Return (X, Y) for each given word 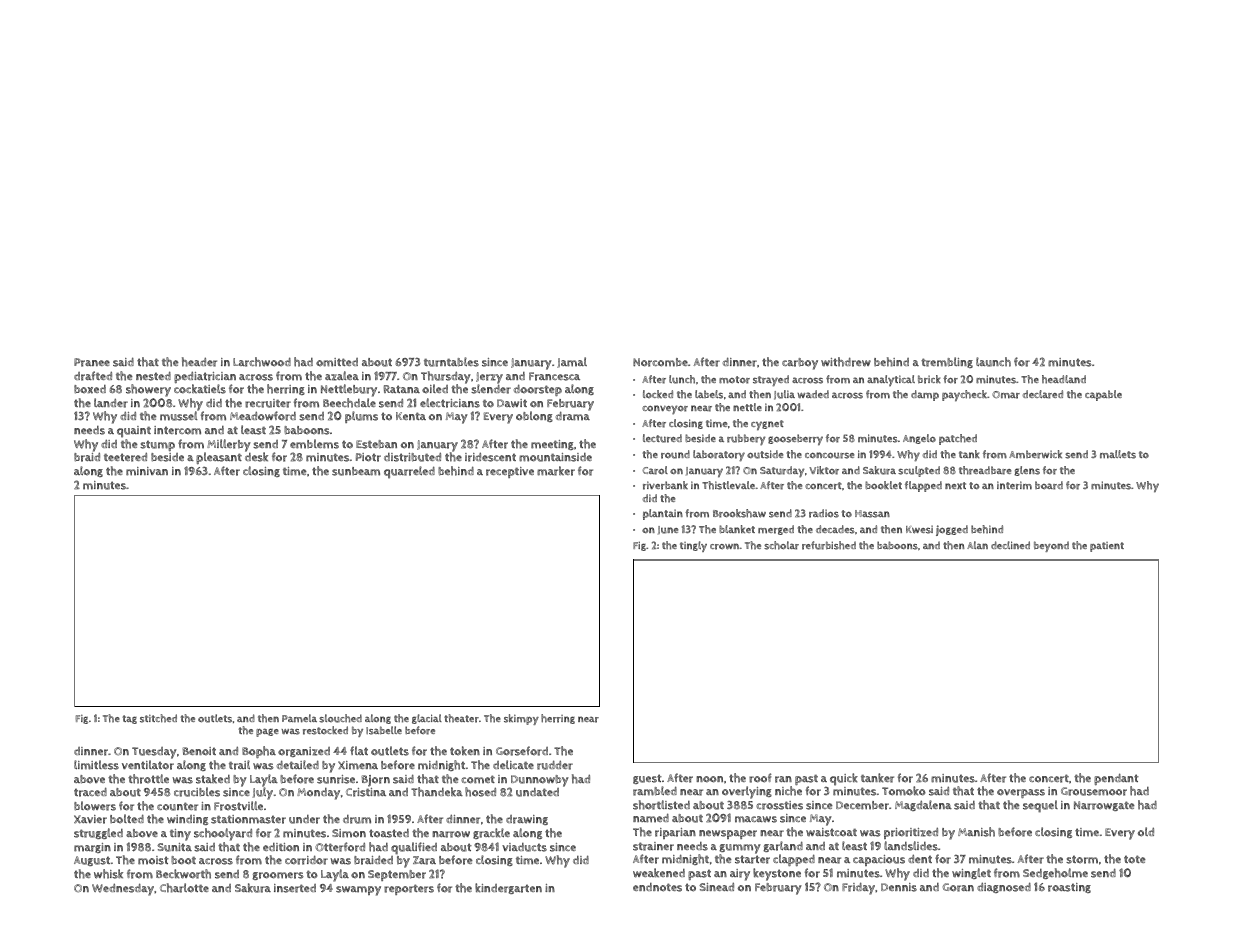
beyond (1051, 546)
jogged (952, 530)
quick (844, 779)
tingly (693, 546)
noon (709, 779)
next (955, 485)
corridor (306, 860)
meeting (552, 445)
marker (556, 471)
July (262, 793)
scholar (781, 545)
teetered (125, 457)
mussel (179, 416)
